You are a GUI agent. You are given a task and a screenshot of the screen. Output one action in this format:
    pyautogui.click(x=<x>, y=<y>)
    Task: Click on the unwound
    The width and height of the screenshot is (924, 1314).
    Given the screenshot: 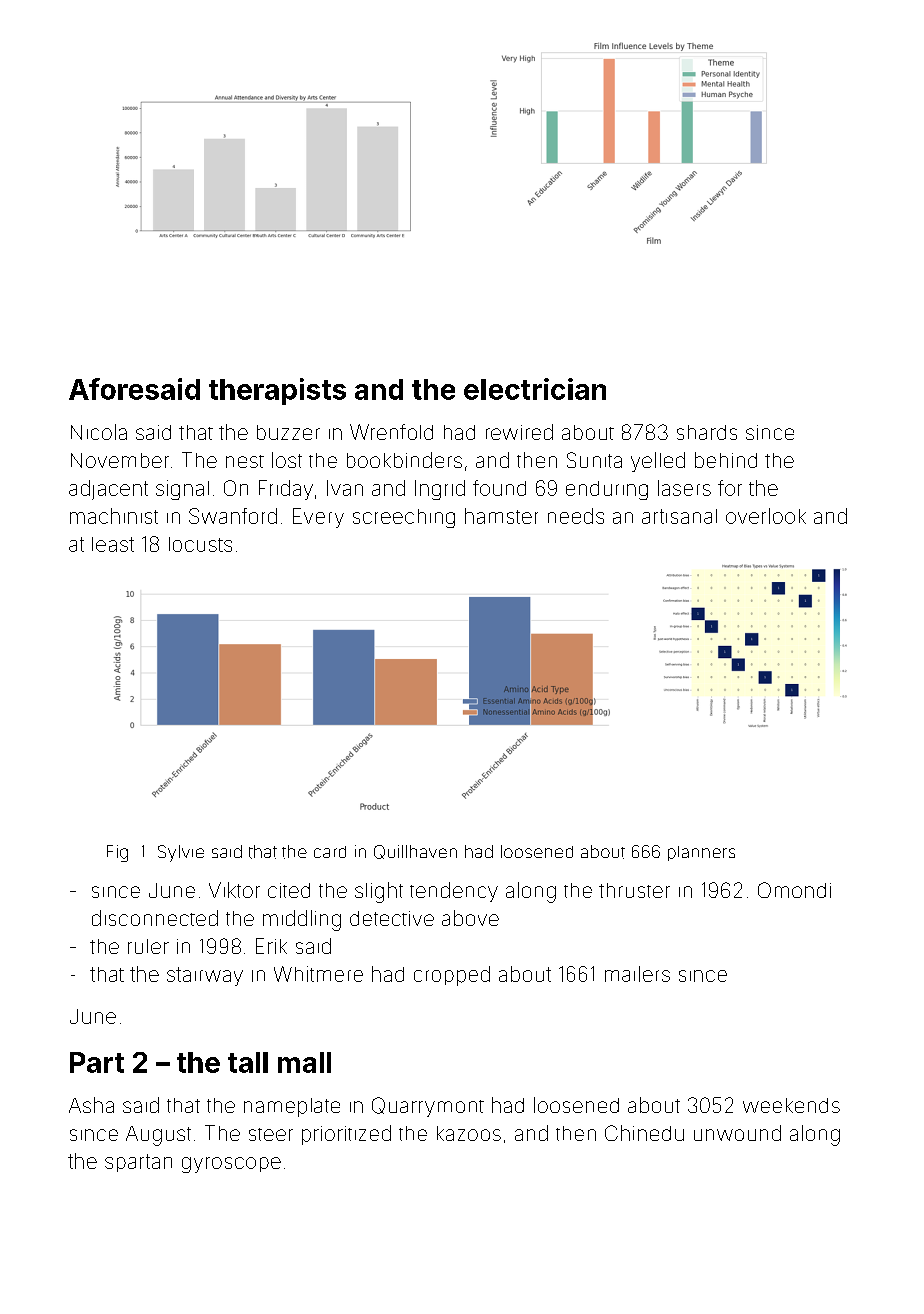 What is the action you would take?
    pyautogui.click(x=737, y=1133)
